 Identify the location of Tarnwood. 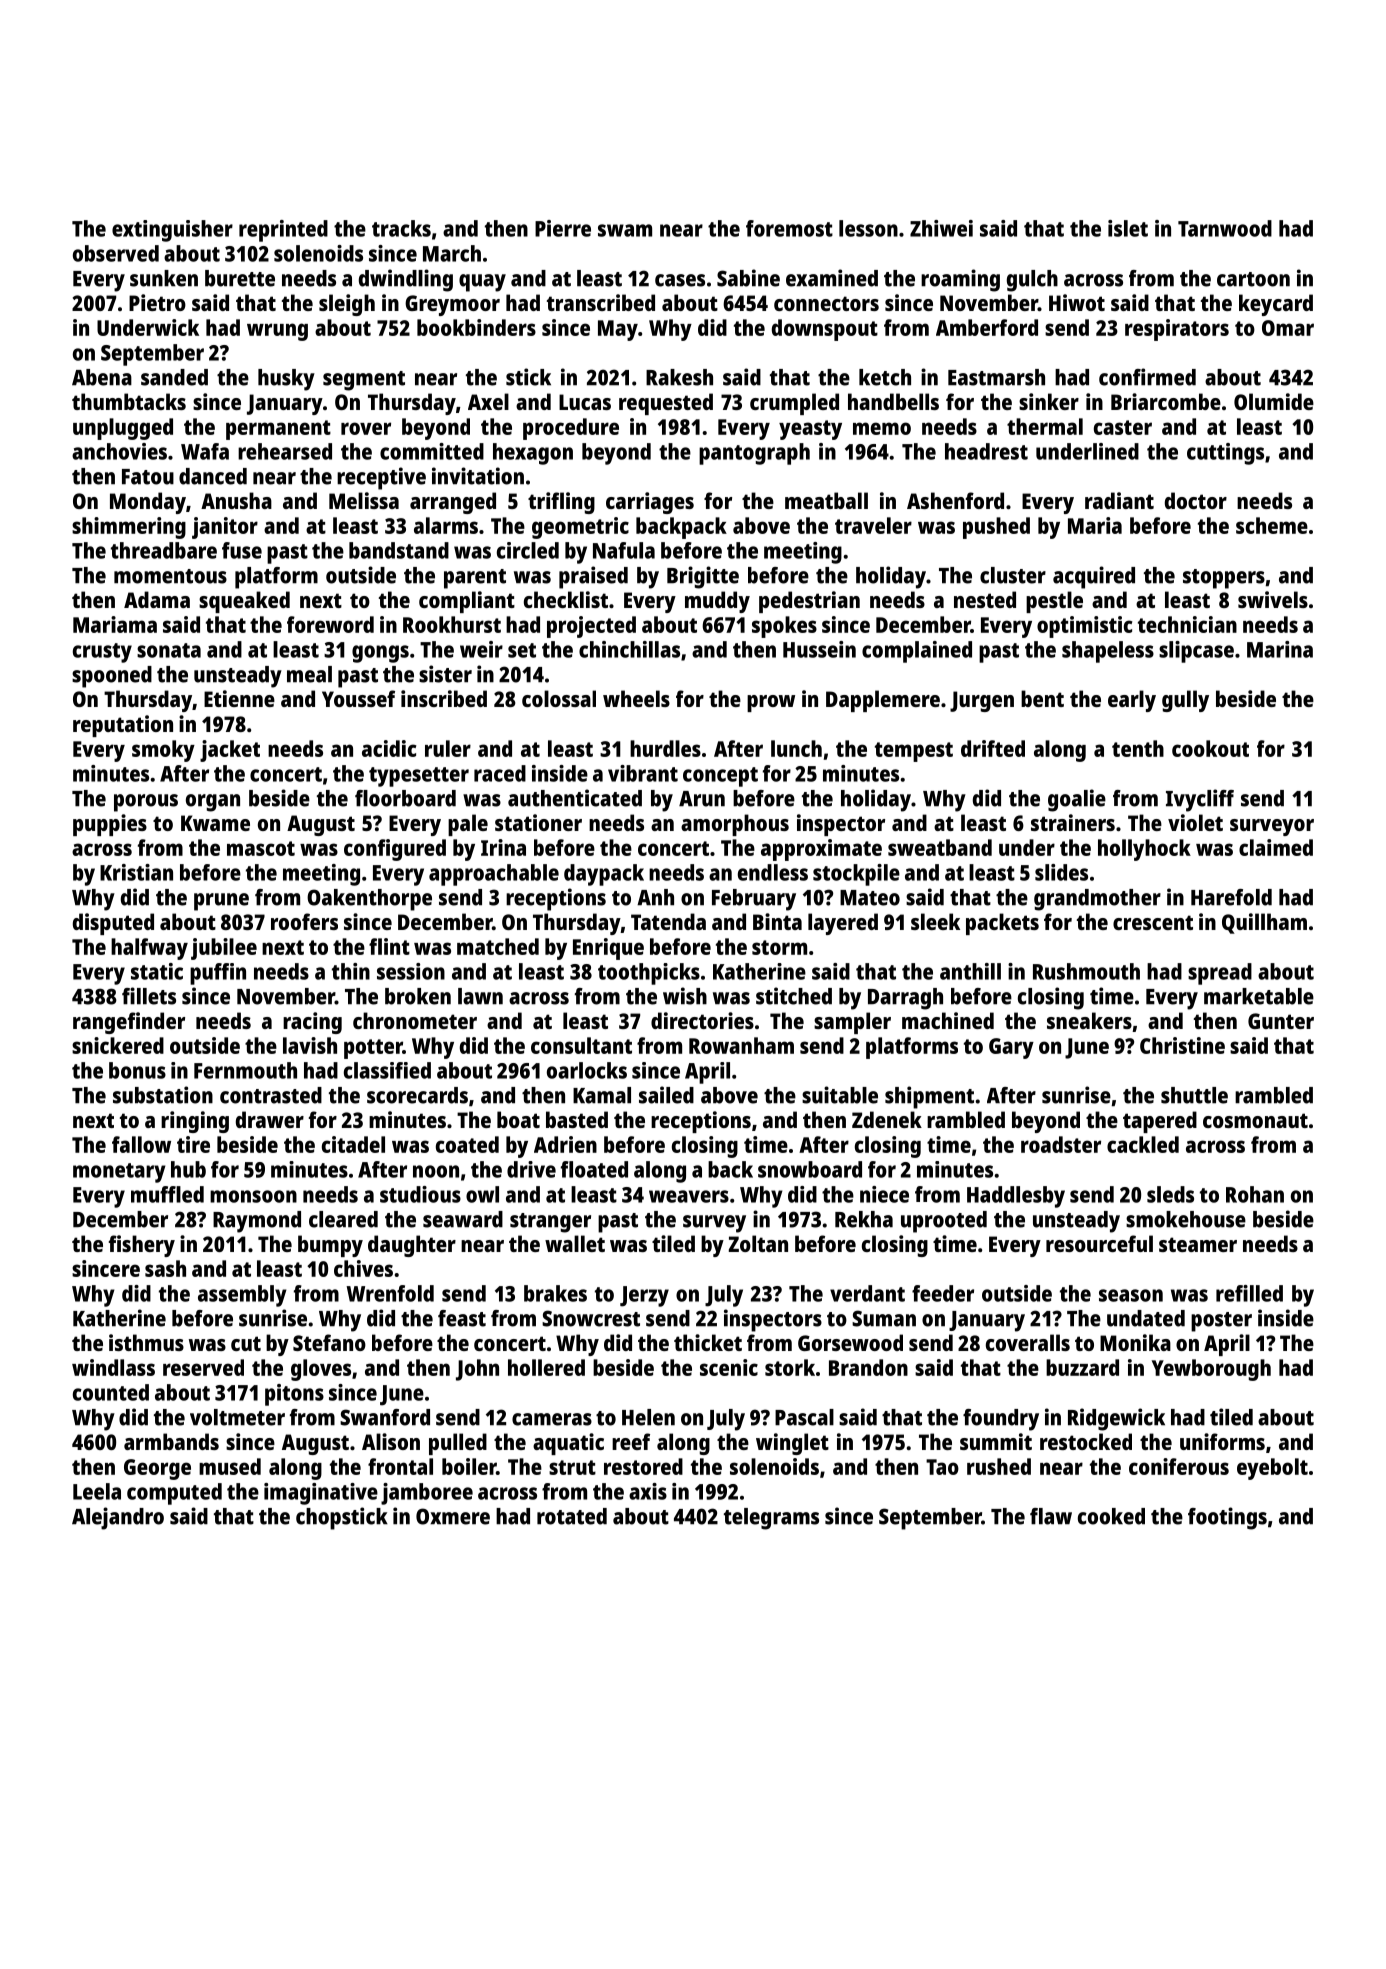
(1225, 228).
